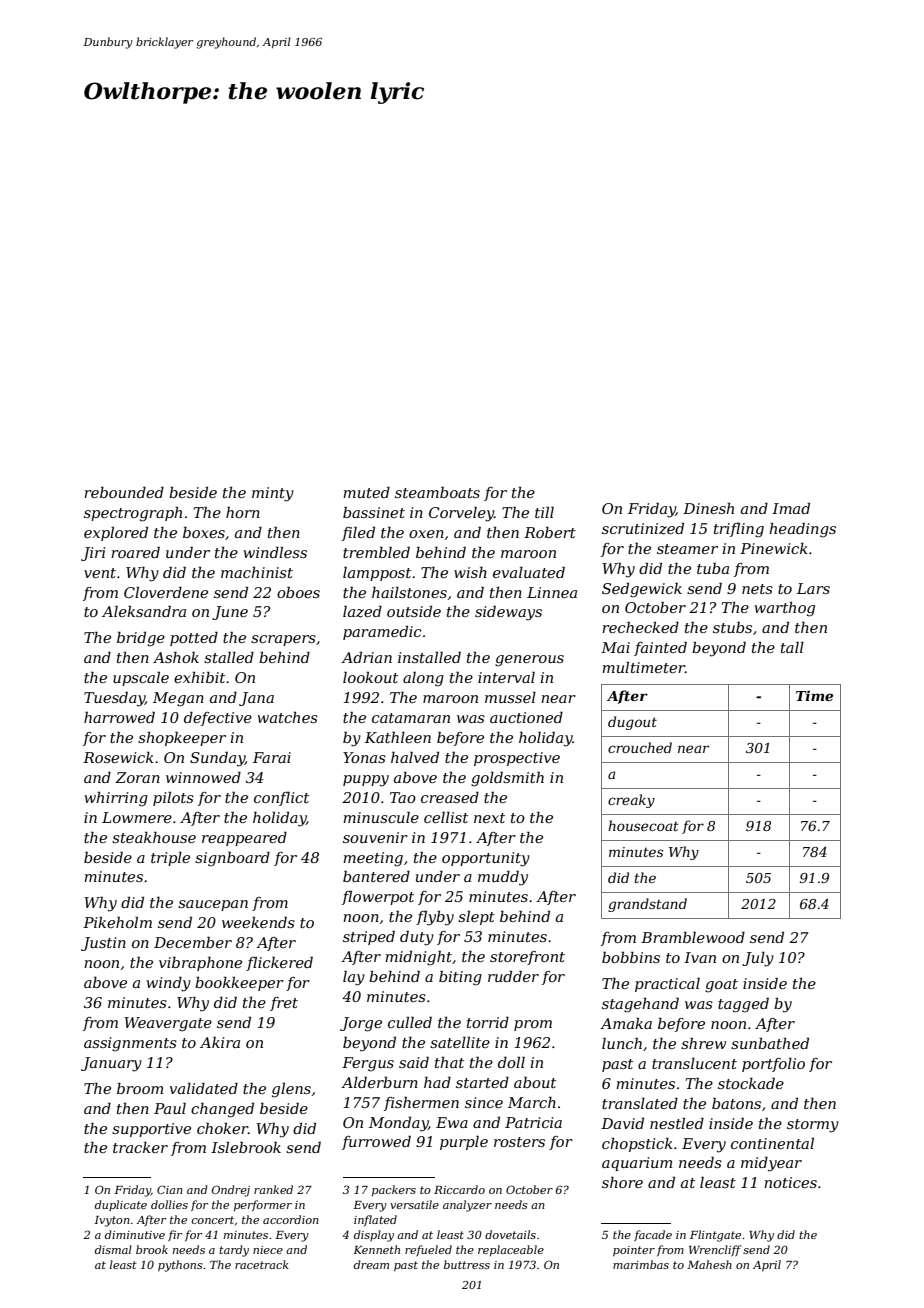 The height and width of the page is (1308, 924). What do you see at coordinates (790, 1182) in the page?
I see `notices` at bounding box center [790, 1182].
